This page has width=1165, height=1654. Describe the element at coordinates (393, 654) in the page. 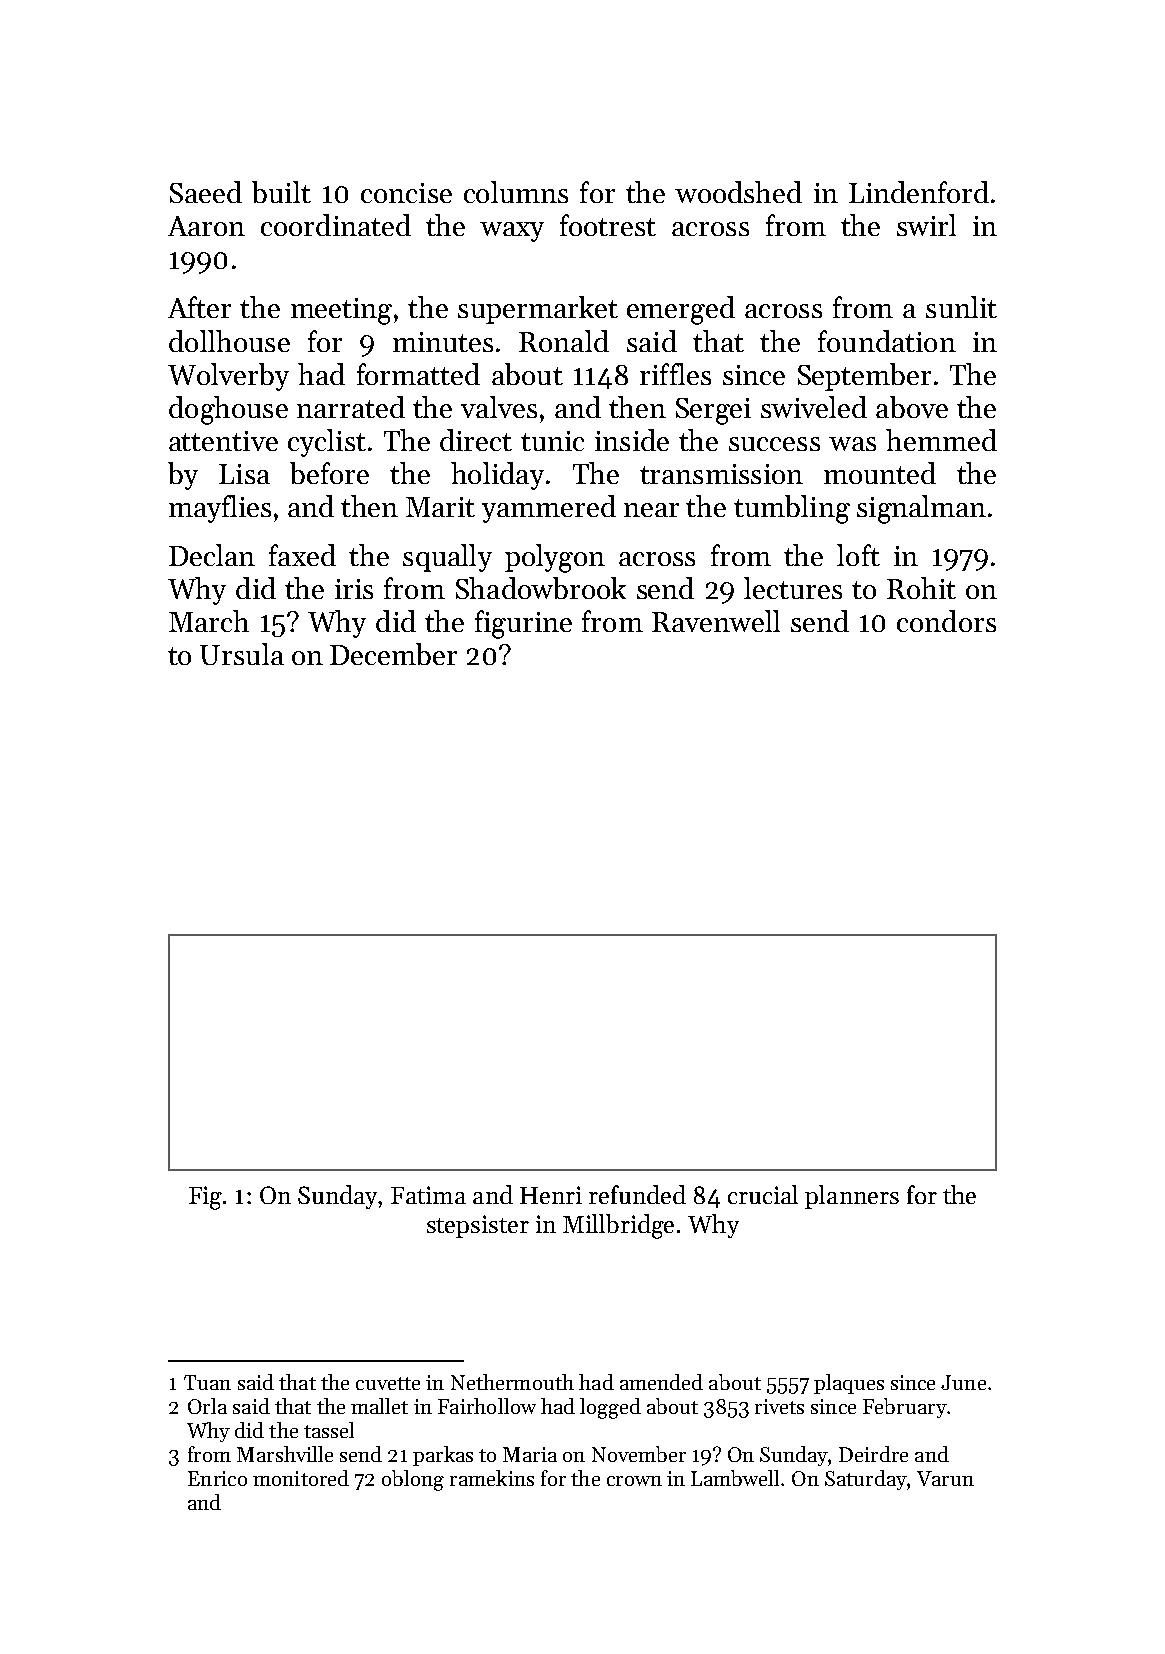

I see `December` at that location.
